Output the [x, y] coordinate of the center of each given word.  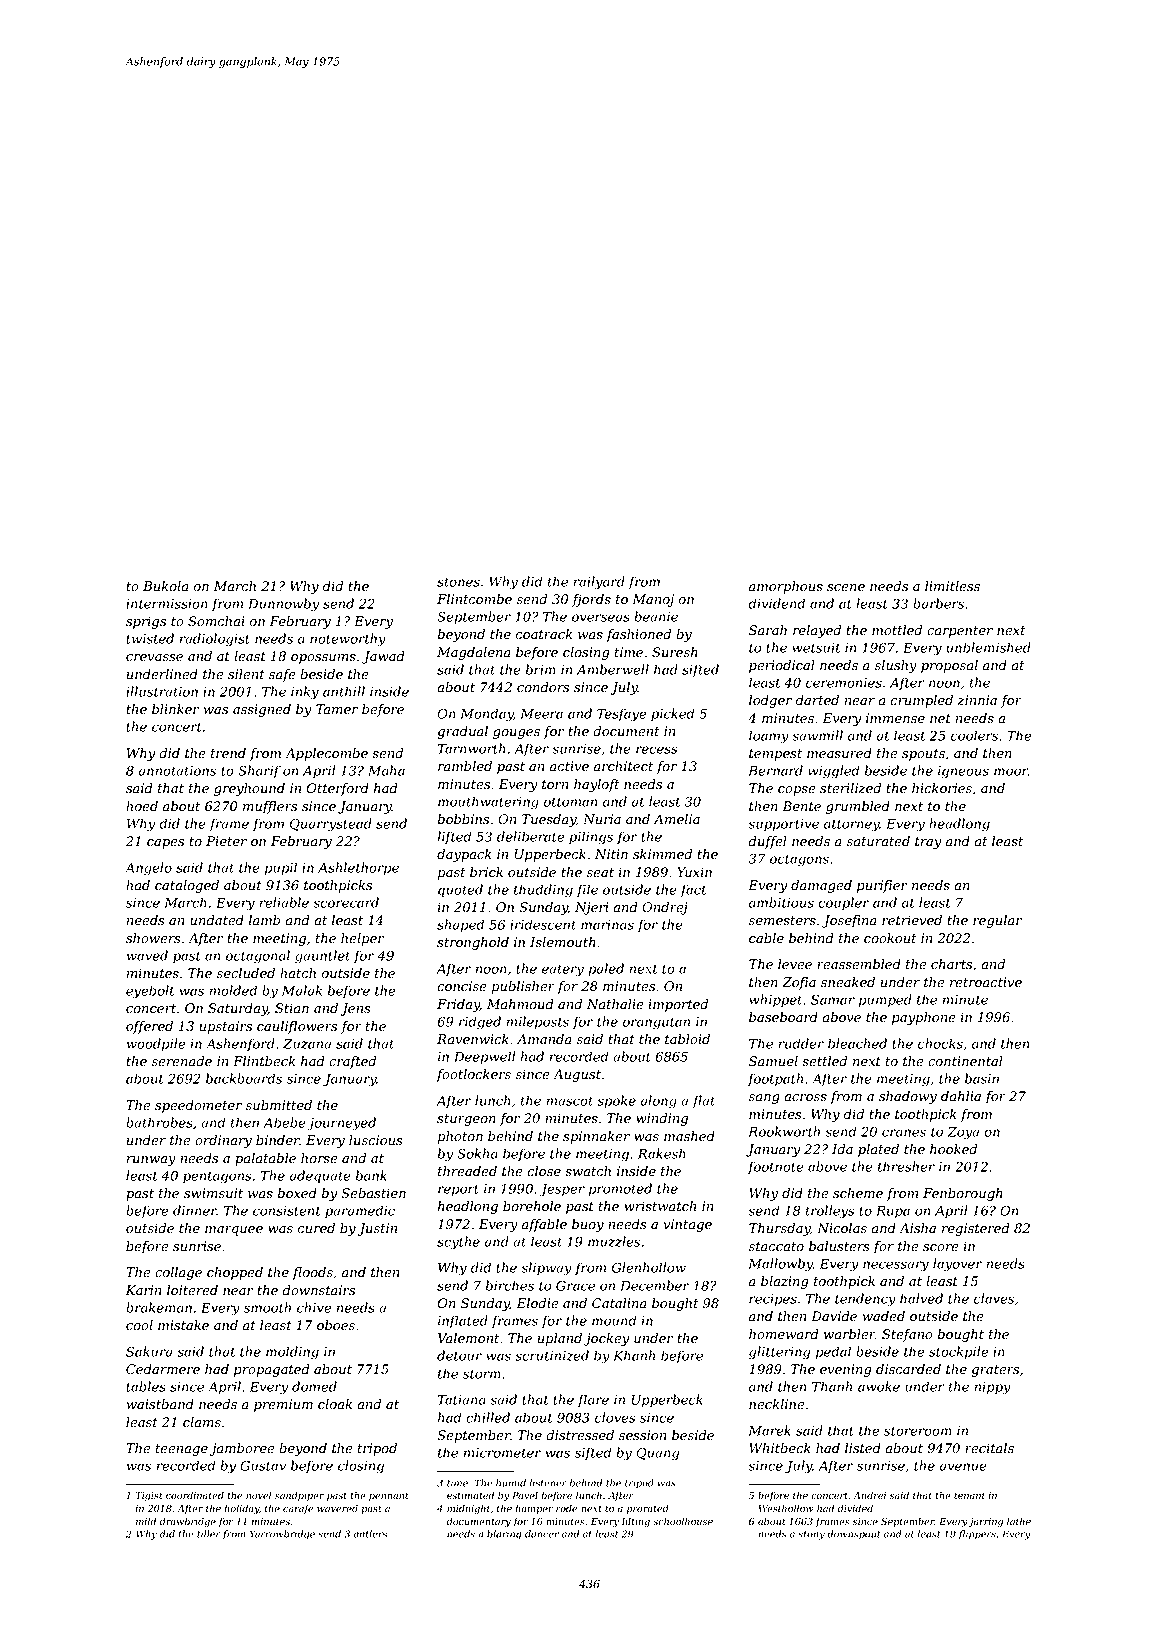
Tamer [337, 709]
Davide [834, 1316]
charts [951, 964]
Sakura [149, 1351]
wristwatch [660, 1206]
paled [606, 969]
